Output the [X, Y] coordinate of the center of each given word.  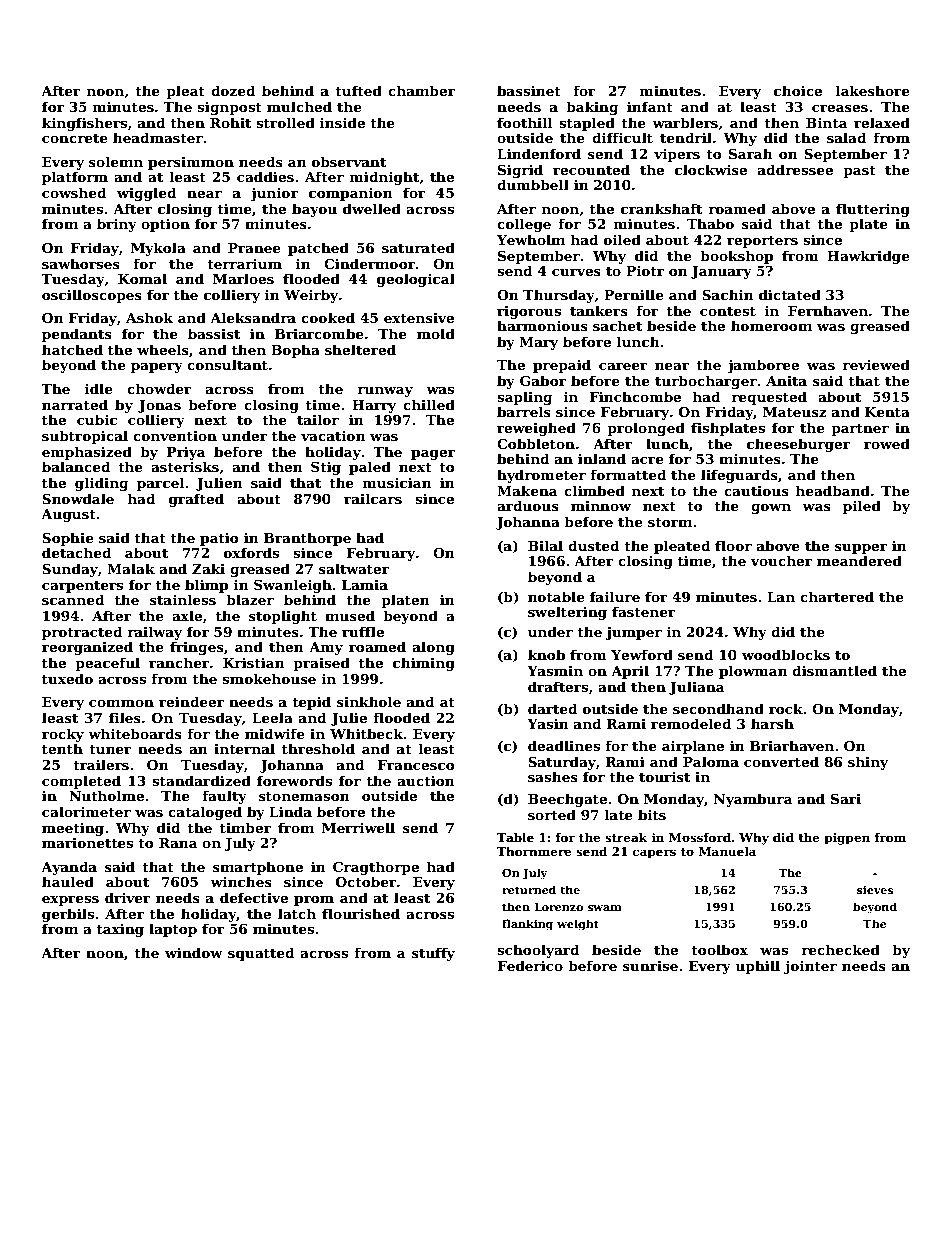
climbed [594, 490]
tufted [358, 90]
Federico [530, 965]
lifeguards [739, 476]
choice [798, 90]
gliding [101, 484]
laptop [173, 930]
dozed [233, 90]
